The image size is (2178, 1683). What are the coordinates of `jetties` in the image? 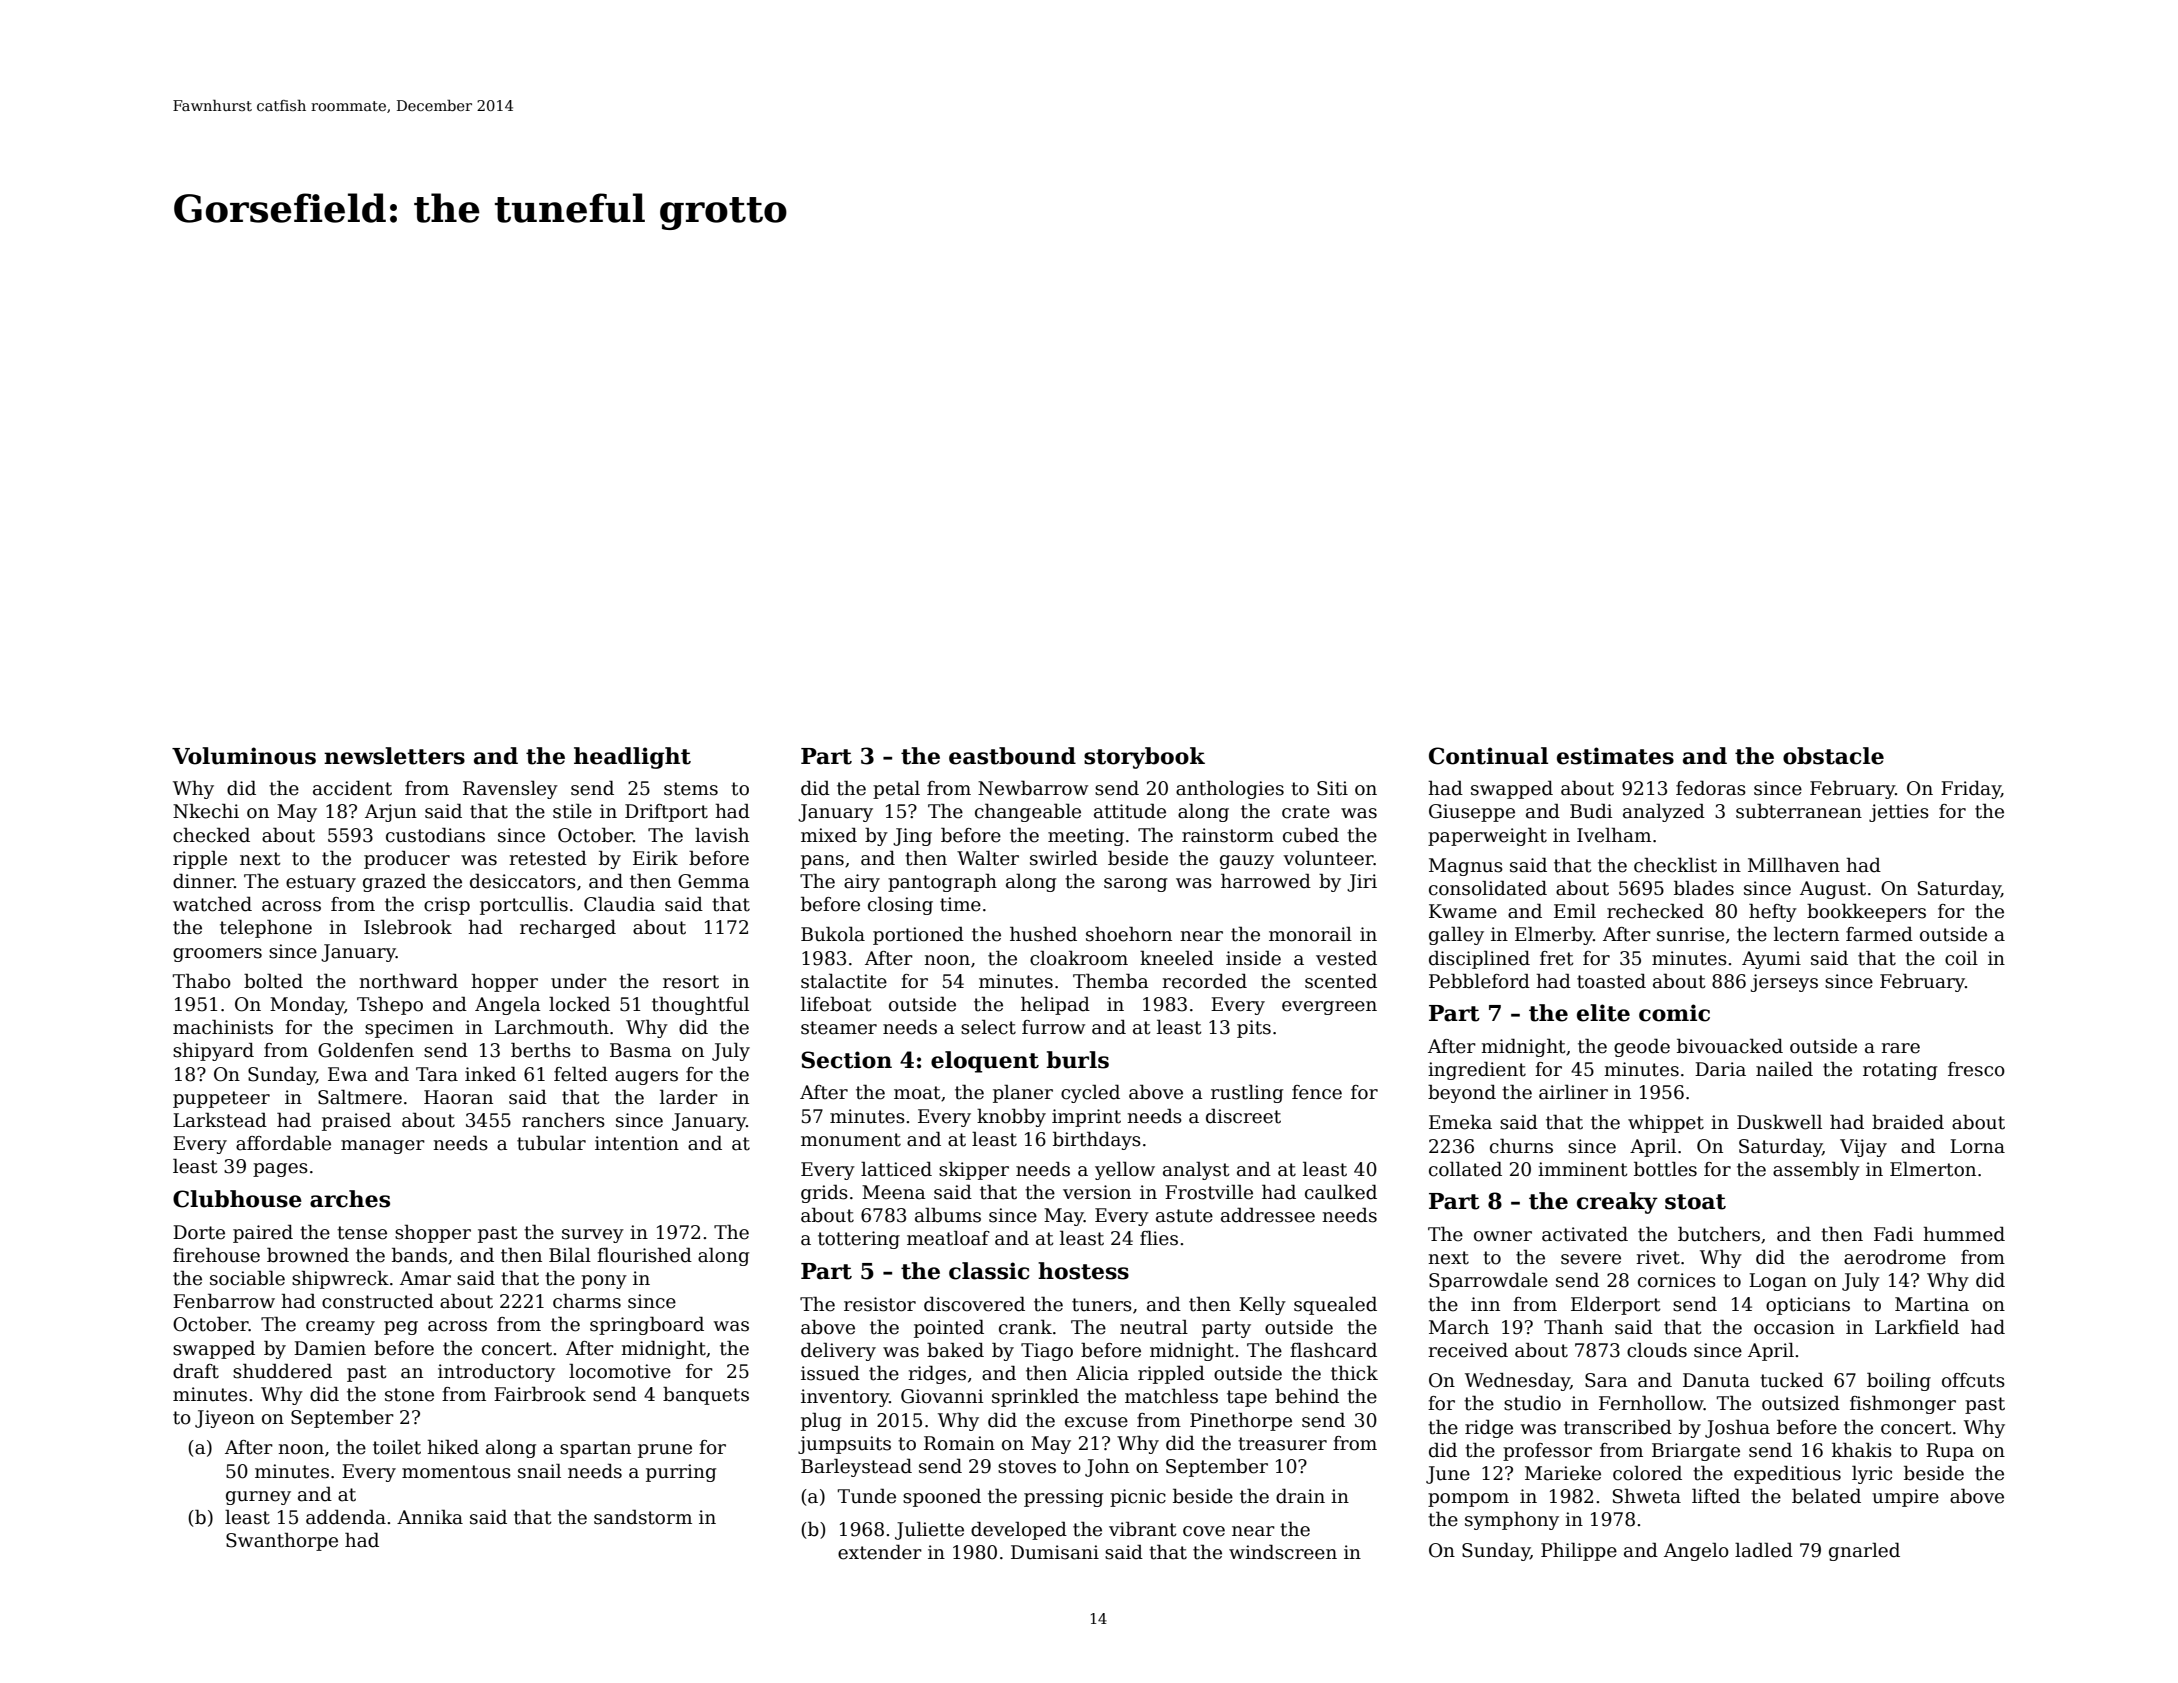 It's located at (1899, 813).
